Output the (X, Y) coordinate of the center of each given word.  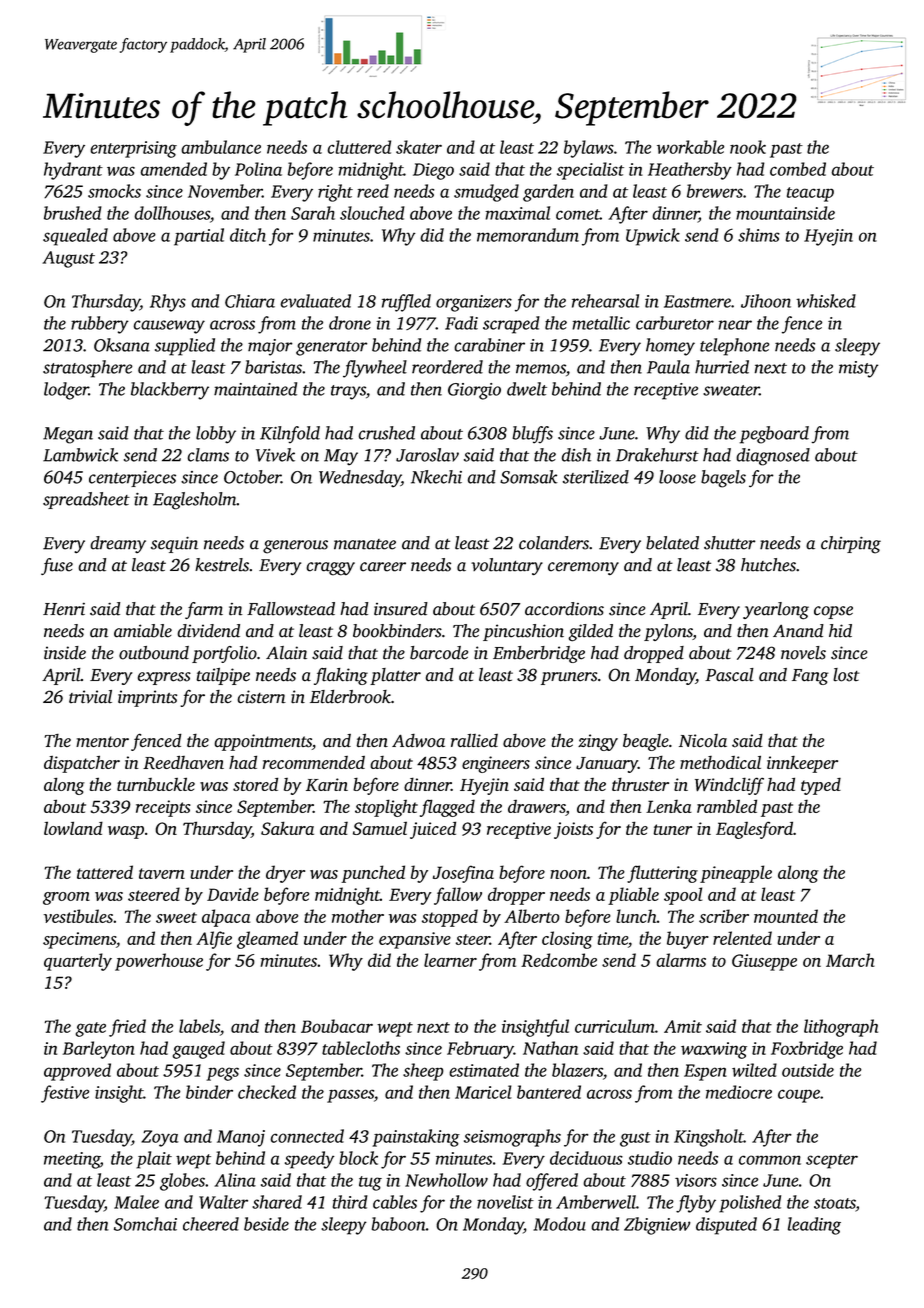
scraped (511, 325)
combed (798, 169)
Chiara (250, 301)
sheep (423, 1072)
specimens (79, 940)
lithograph (841, 1028)
